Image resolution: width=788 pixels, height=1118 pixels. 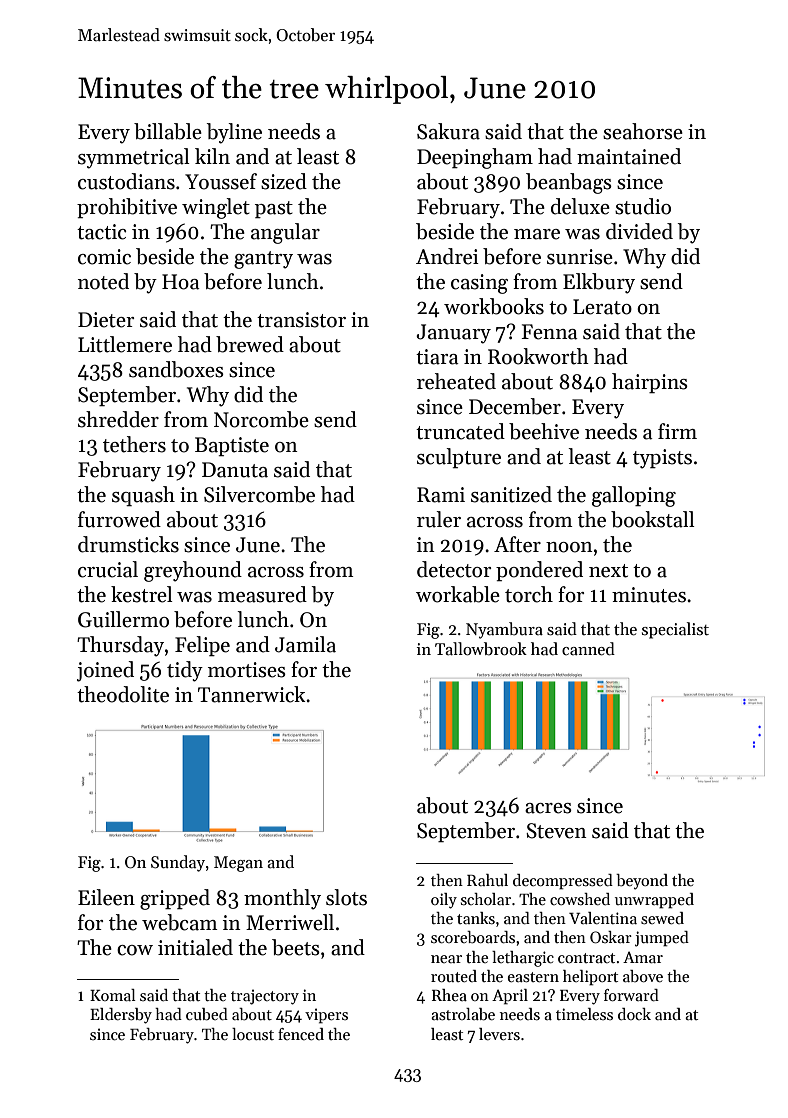 I want to click on specialist, so click(x=675, y=630).
